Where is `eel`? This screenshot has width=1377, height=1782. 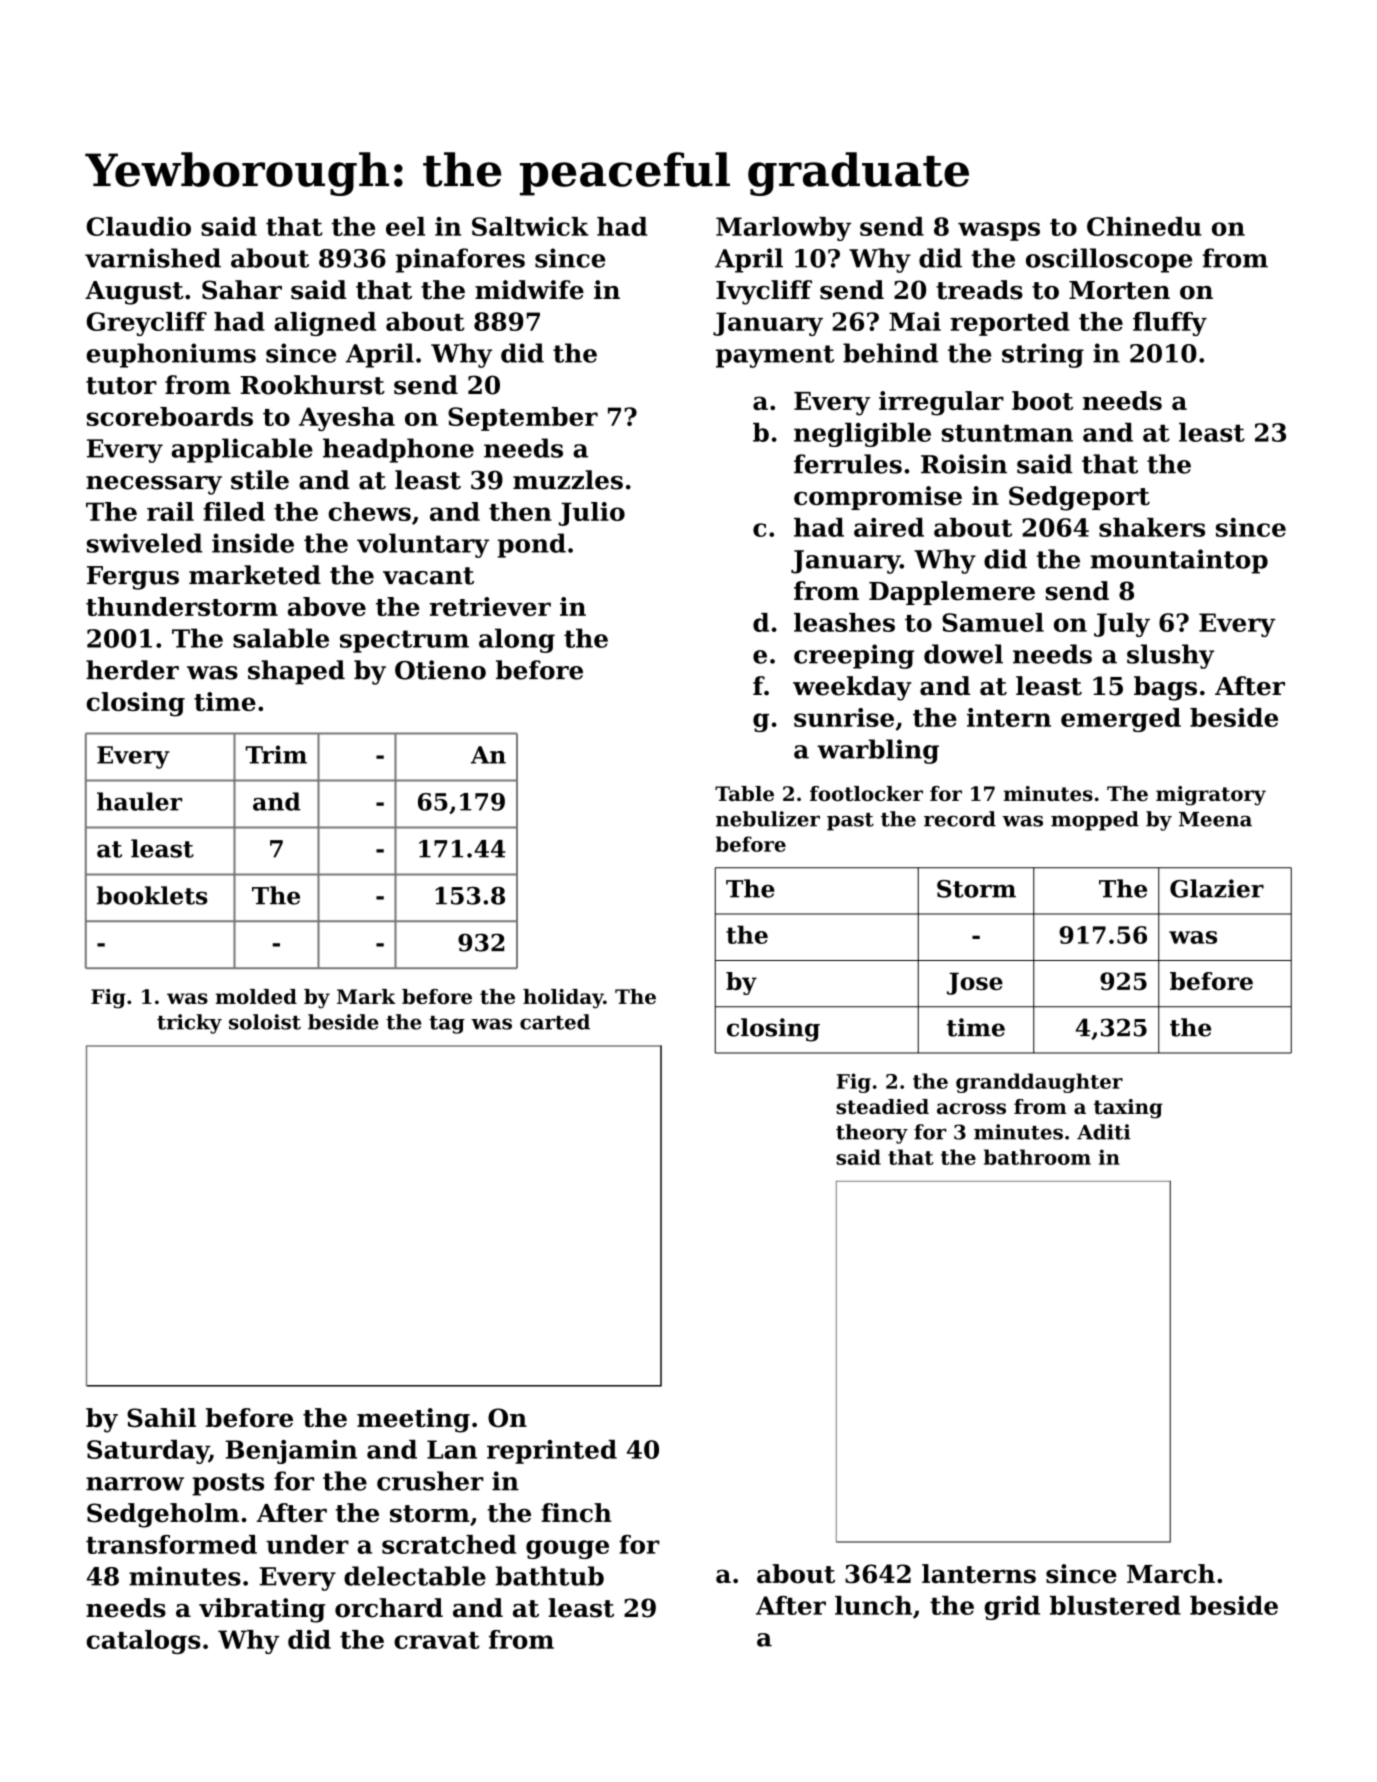
eel is located at coordinates (405, 226).
